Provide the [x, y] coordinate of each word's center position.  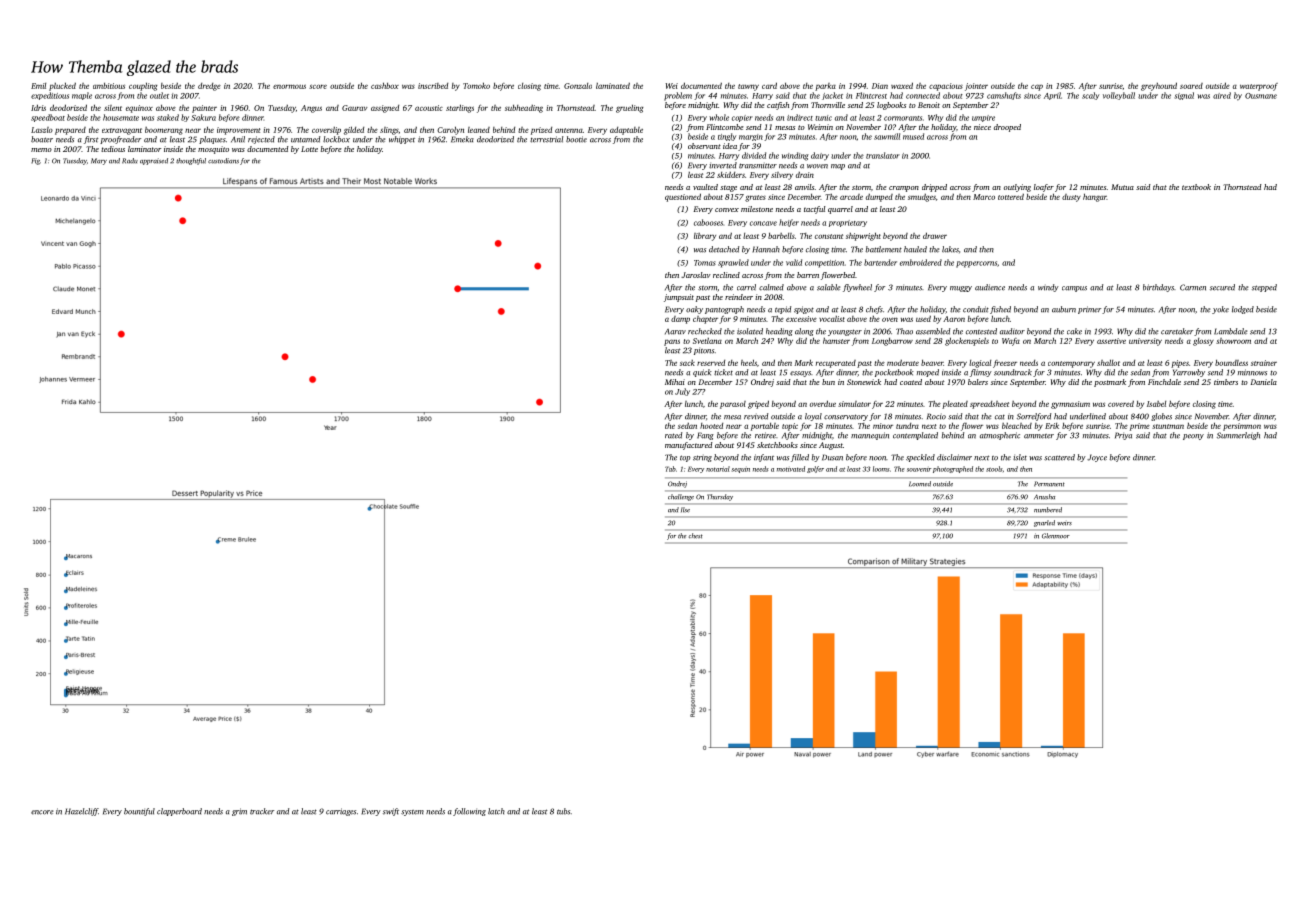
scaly [1090, 96]
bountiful [139, 812]
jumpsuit [679, 298]
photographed [953, 469]
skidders [731, 175]
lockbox [336, 139]
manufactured [689, 446]
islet [1020, 457]
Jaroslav [696, 275]
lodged [1243, 310]
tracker [262, 811]
